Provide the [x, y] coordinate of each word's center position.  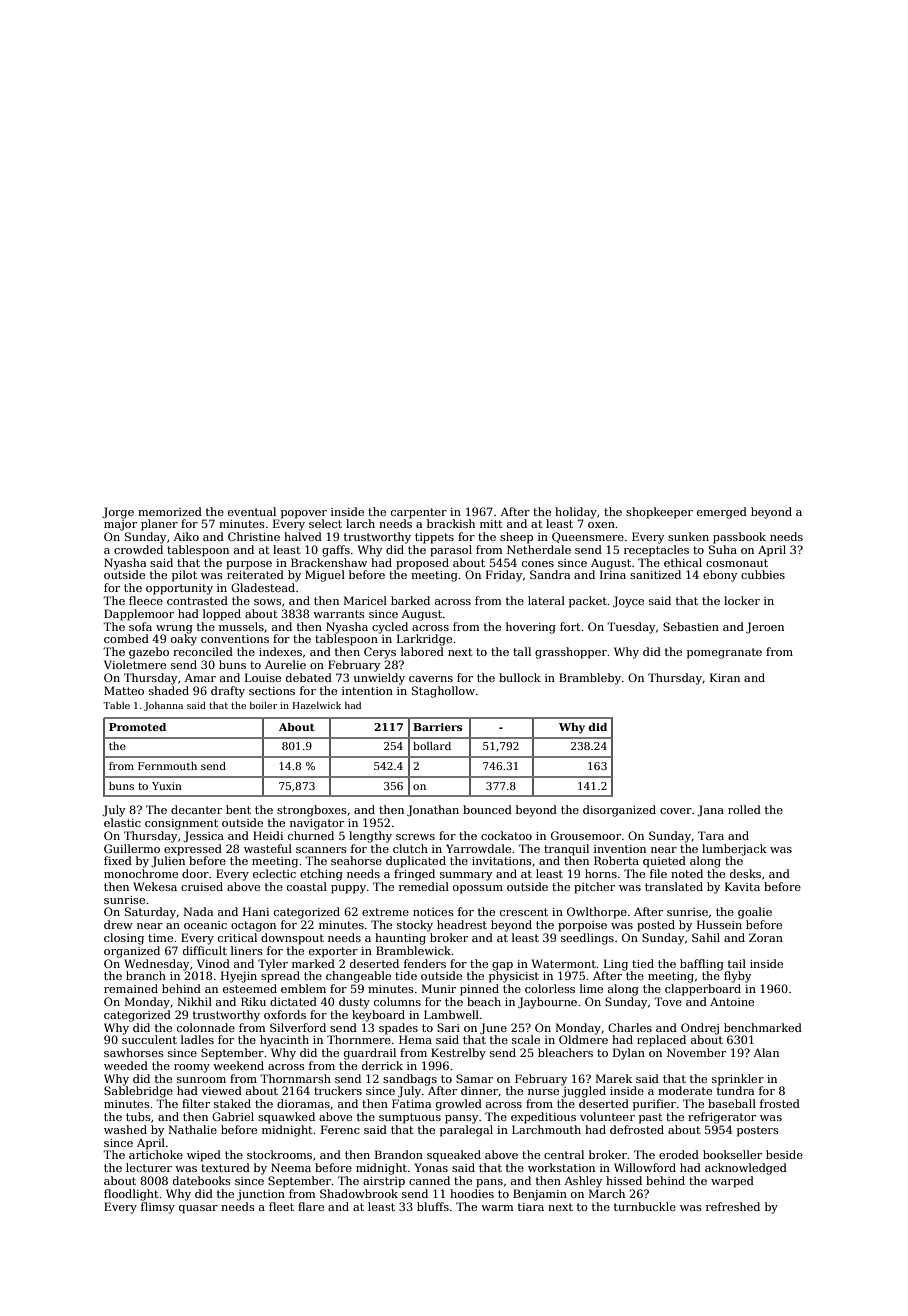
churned [311, 835]
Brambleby [590, 679]
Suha [723, 549]
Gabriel [233, 1116]
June [493, 1029]
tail [737, 963]
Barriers [438, 727]
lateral [546, 600]
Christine [254, 536]
